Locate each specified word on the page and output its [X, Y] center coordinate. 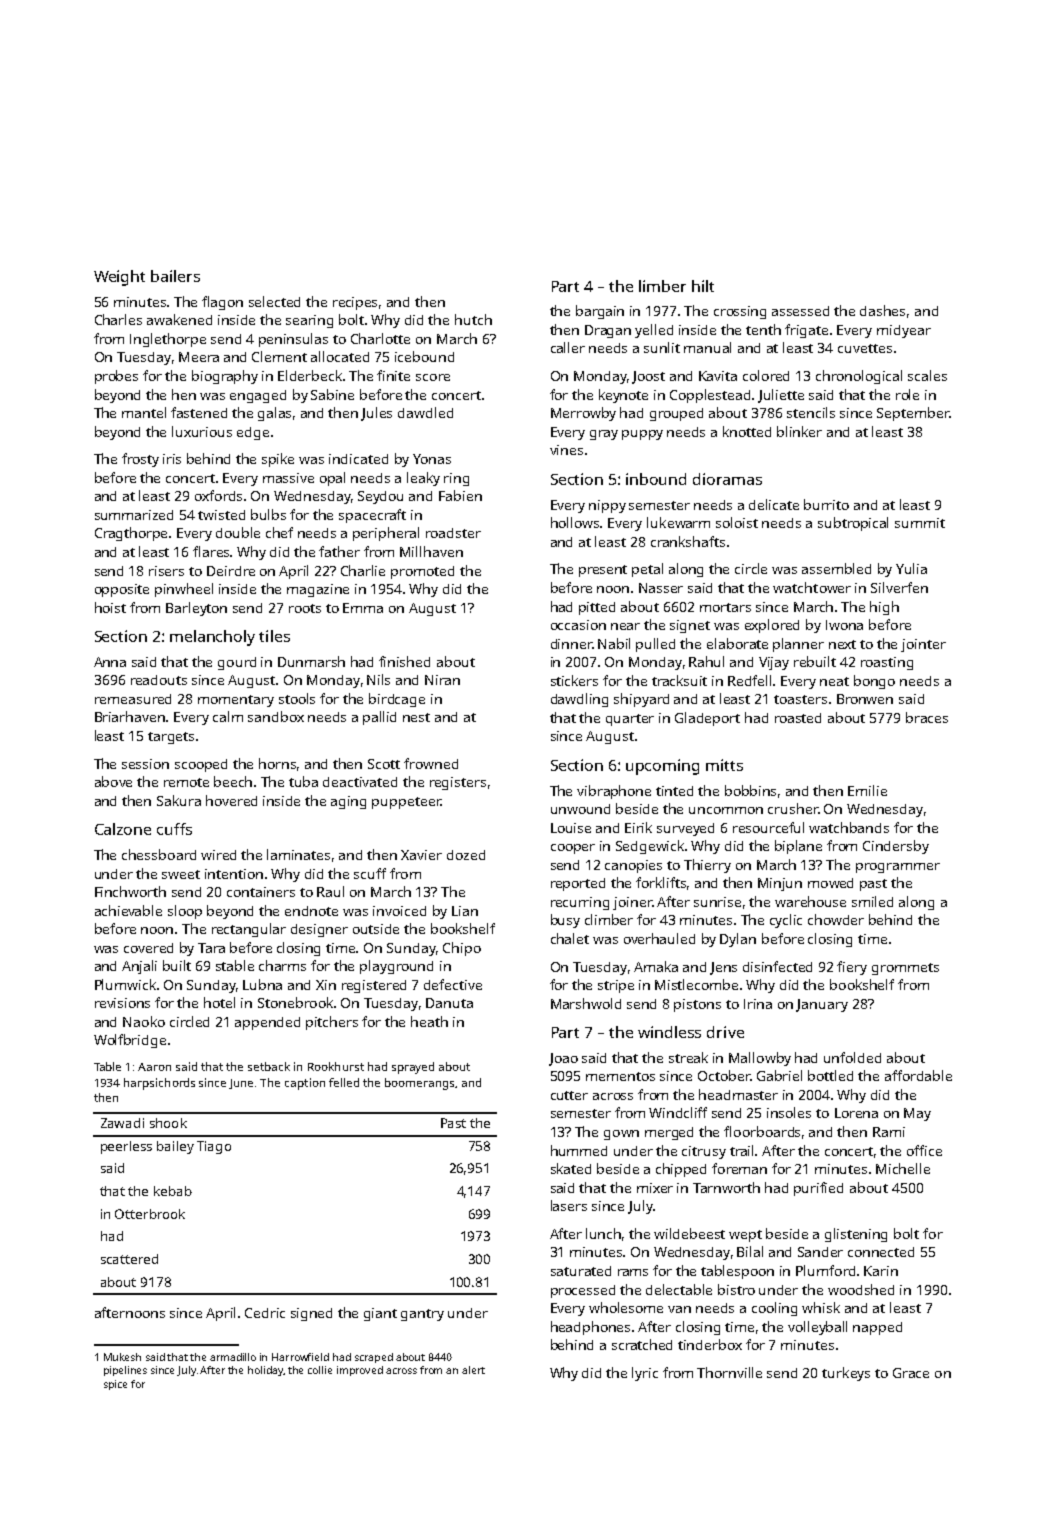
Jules [376, 414]
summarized [134, 515]
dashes [882, 310]
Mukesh [122, 1357]
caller [568, 347]
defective [453, 984]
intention [234, 874]
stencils [811, 412]
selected [274, 301]
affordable [918, 1075]
